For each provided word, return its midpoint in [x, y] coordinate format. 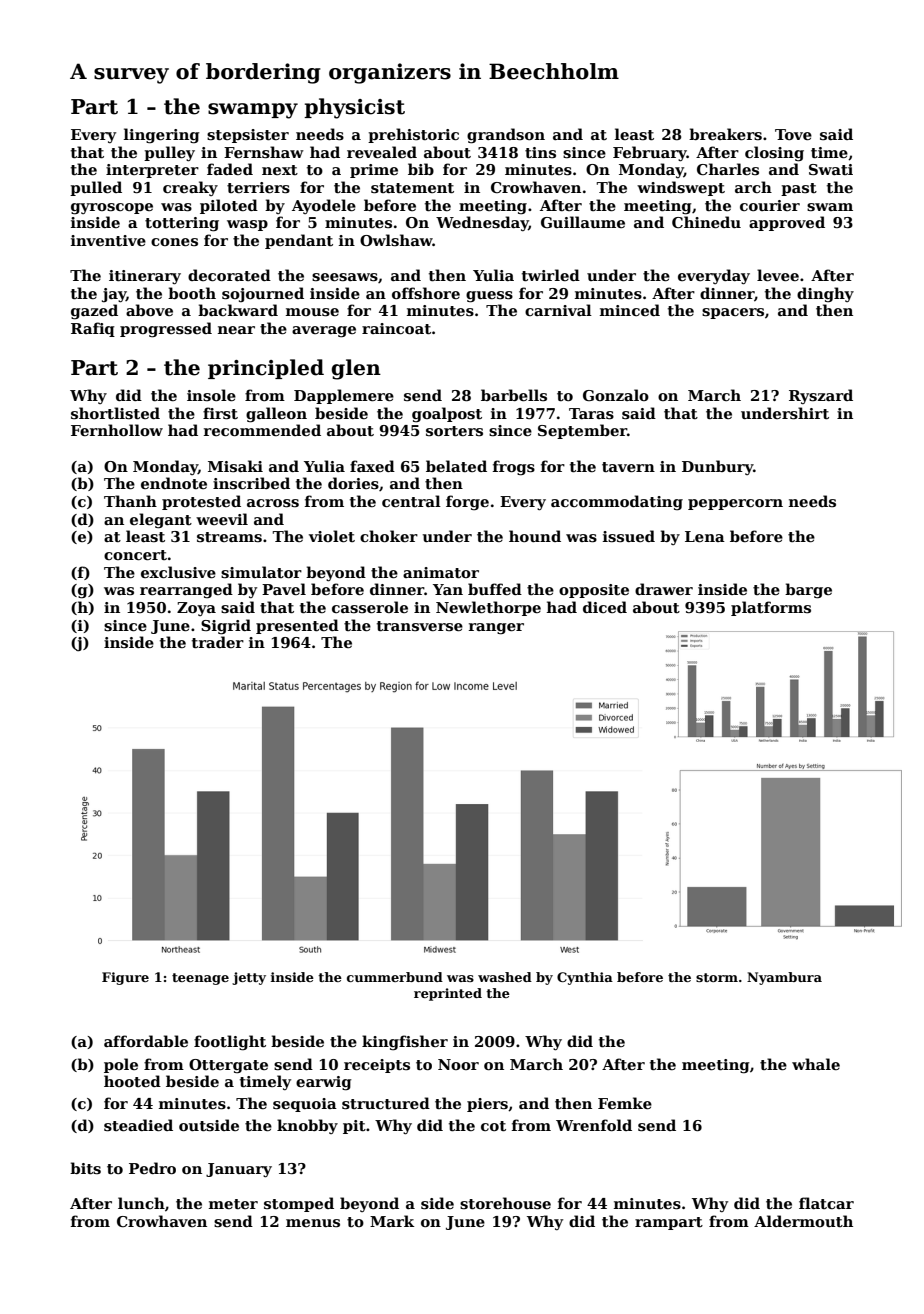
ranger [496, 629]
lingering [162, 136]
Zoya [196, 609]
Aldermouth [803, 1221]
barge [808, 591]
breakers [725, 134]
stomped [299, 1204]
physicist [354, 108]
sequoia [305, 1105]
